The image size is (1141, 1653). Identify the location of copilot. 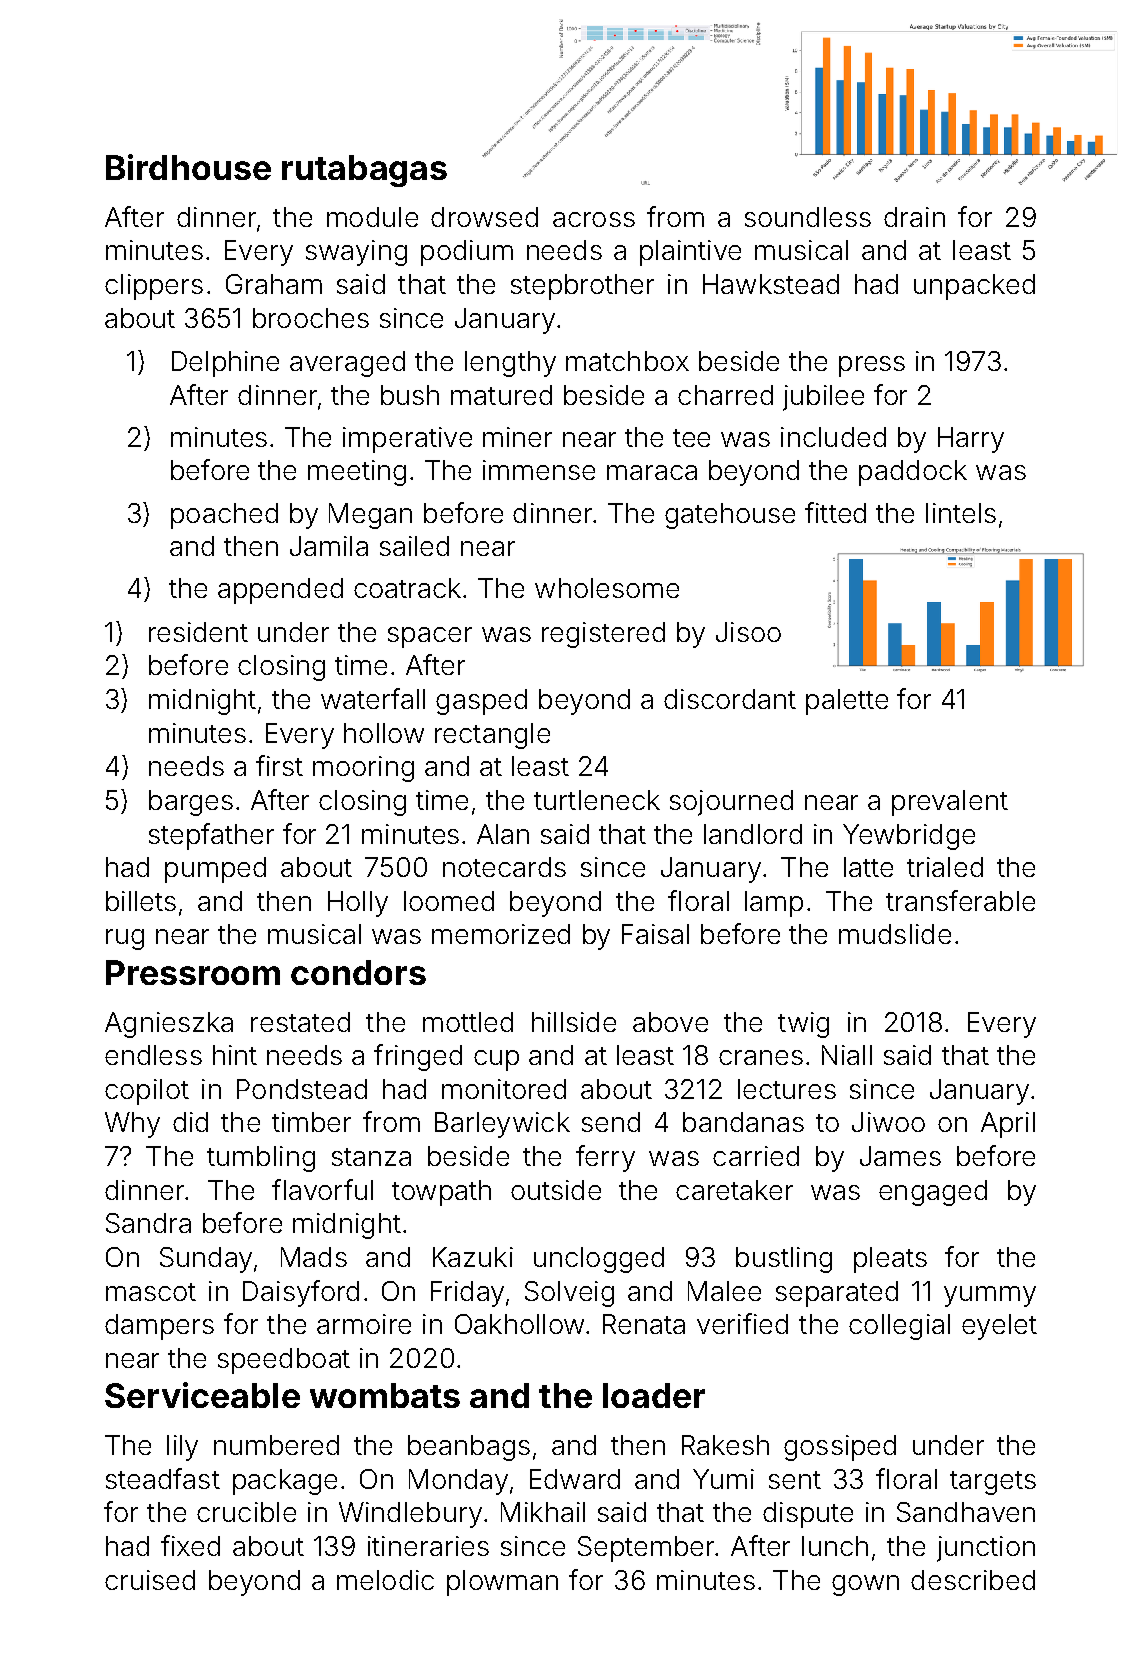
(147, 1092).
